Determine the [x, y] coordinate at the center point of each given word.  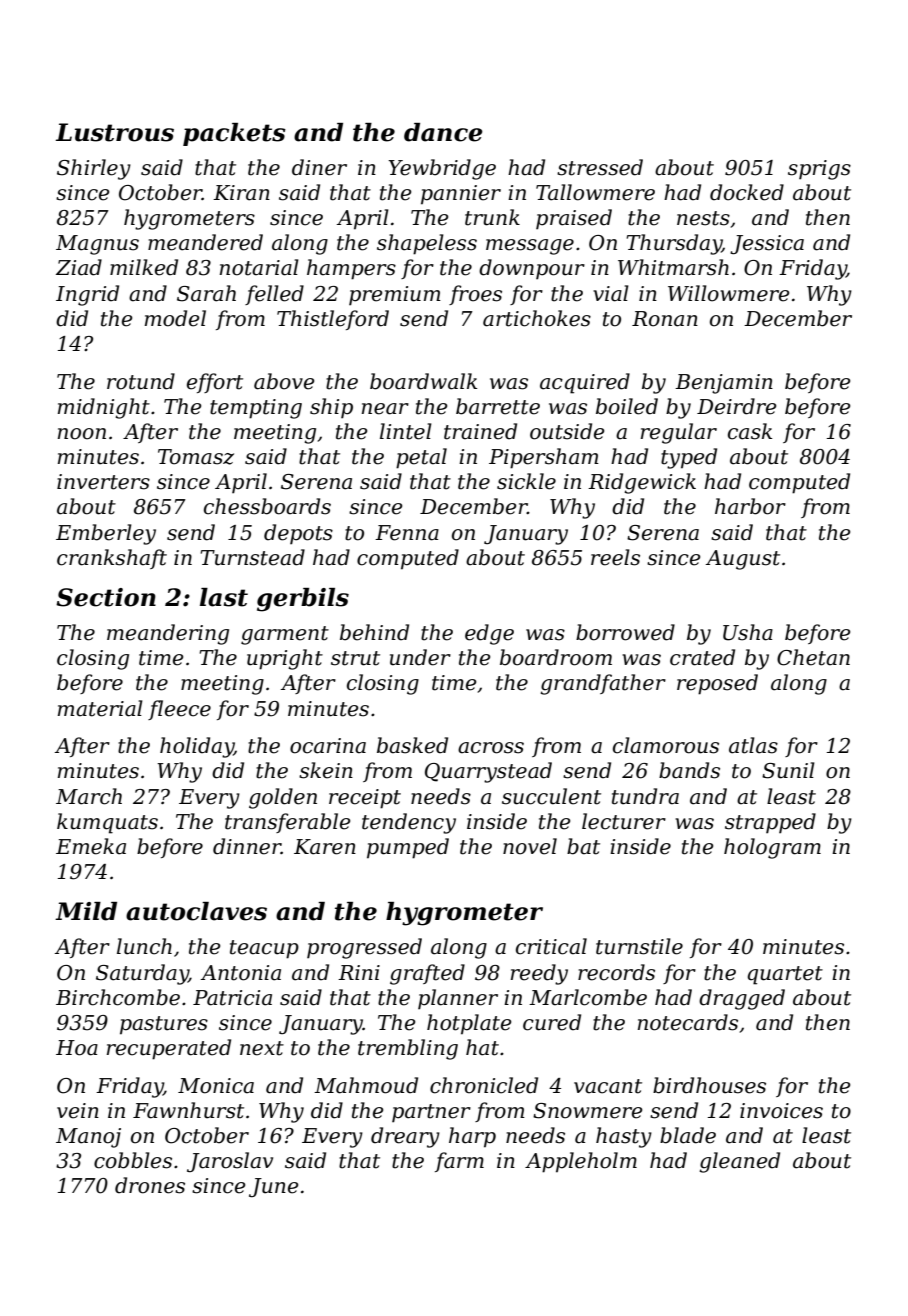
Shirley [94, 169]
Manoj [88, 1138]
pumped [408, 848]
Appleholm [581, 1162]
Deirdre [736, 406]
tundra [645, 796]
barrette [498, 406]
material [100, 708]
